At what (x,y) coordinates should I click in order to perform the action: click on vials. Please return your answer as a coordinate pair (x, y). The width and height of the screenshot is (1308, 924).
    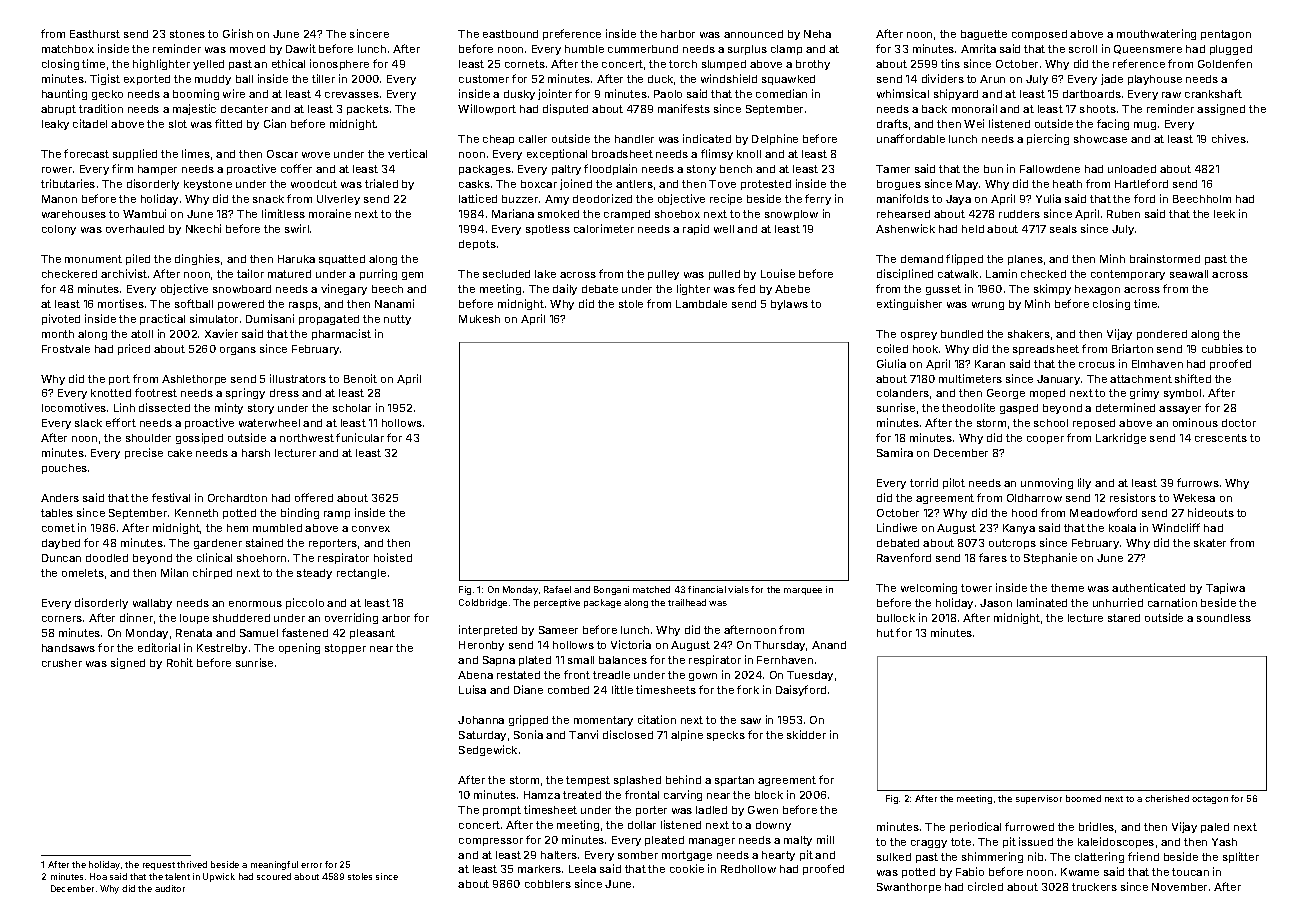
    Looking at the image, I should click on (738, 589).
